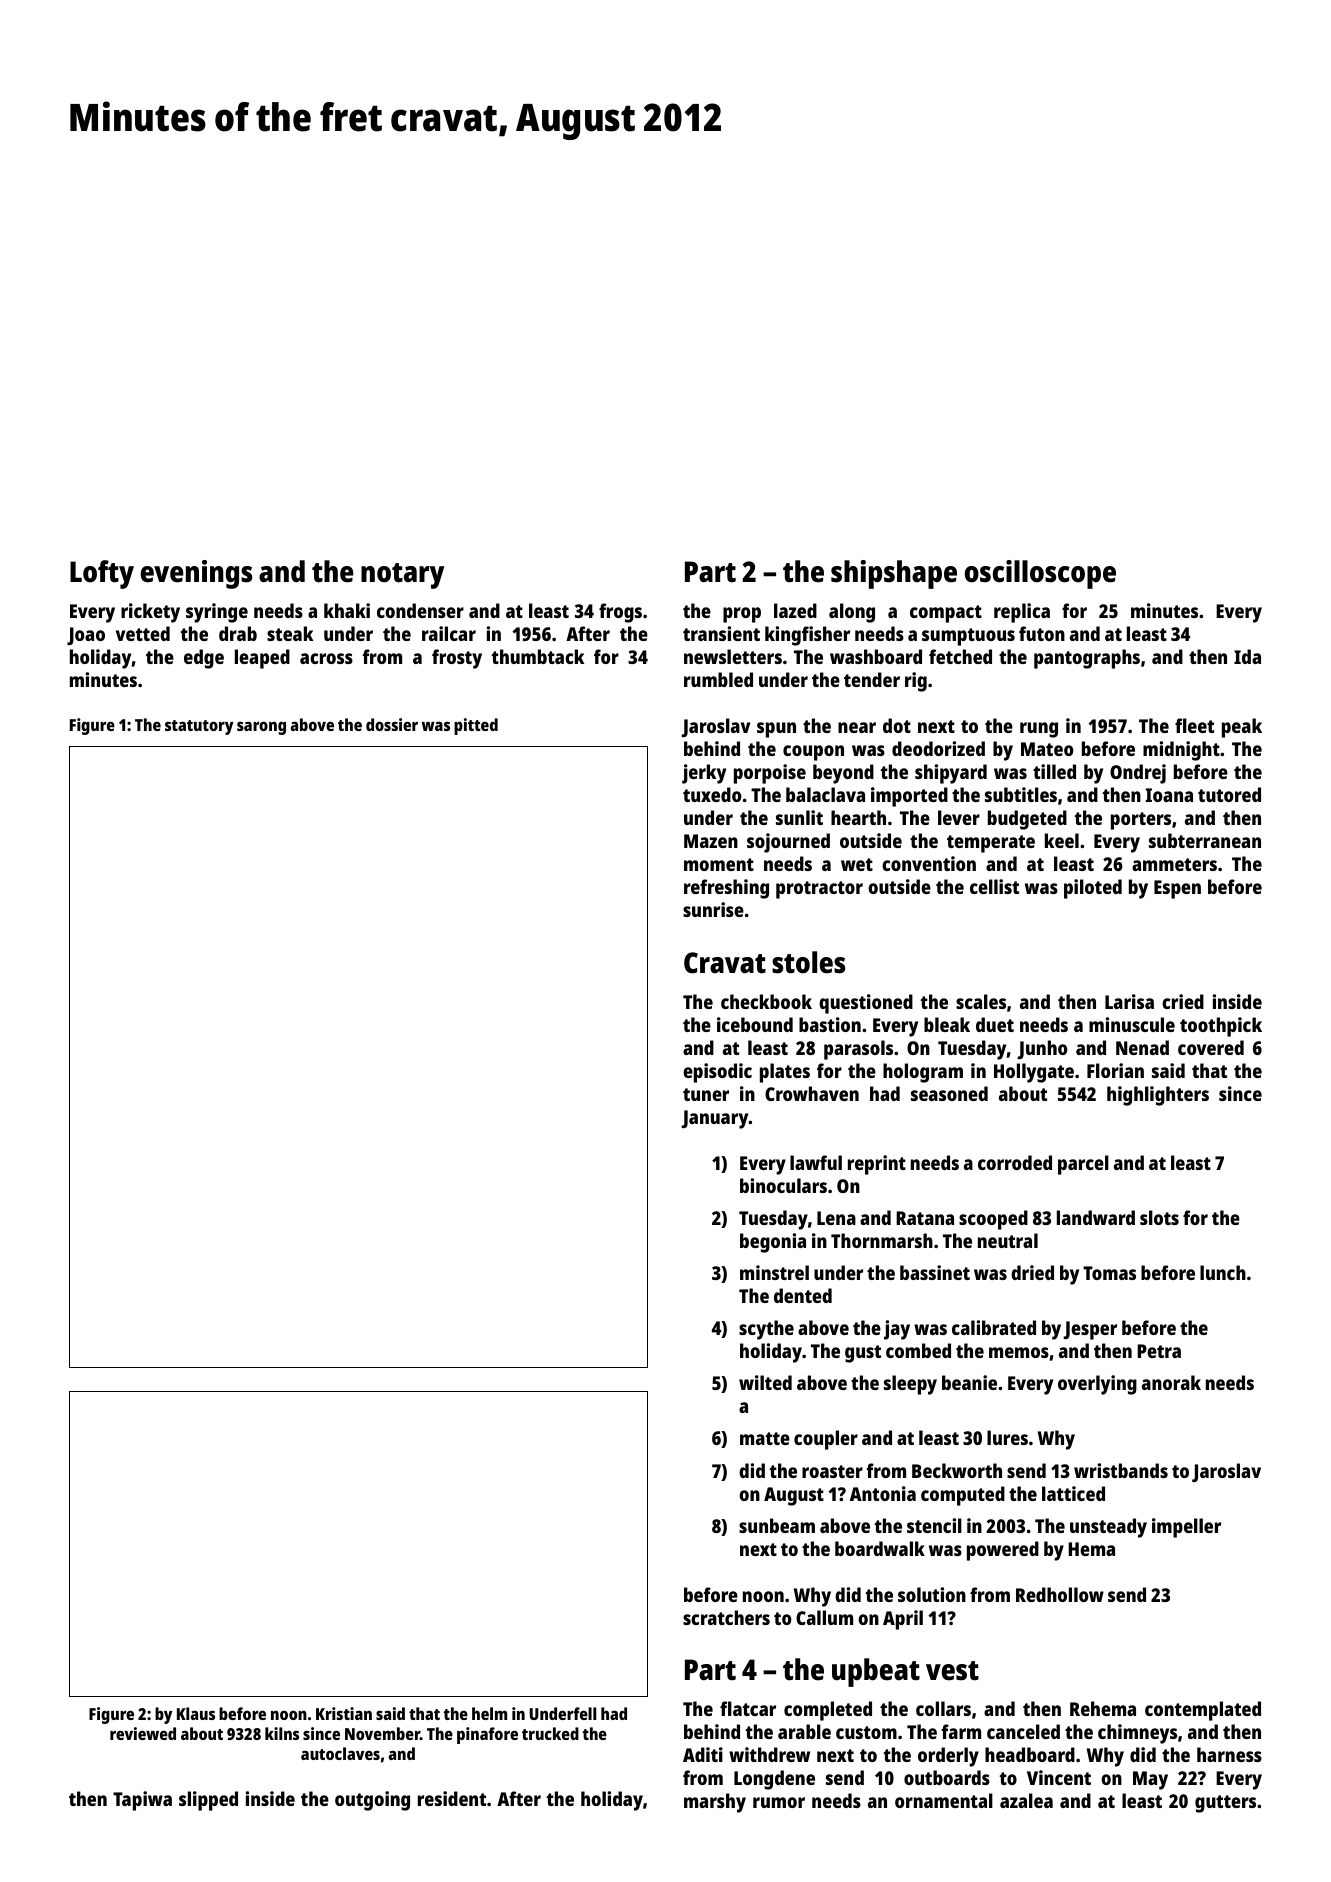 This image has width=1331, height=1882. Describe the element at coordinates (765, 1438) in the image. I see `matte` at that location.
